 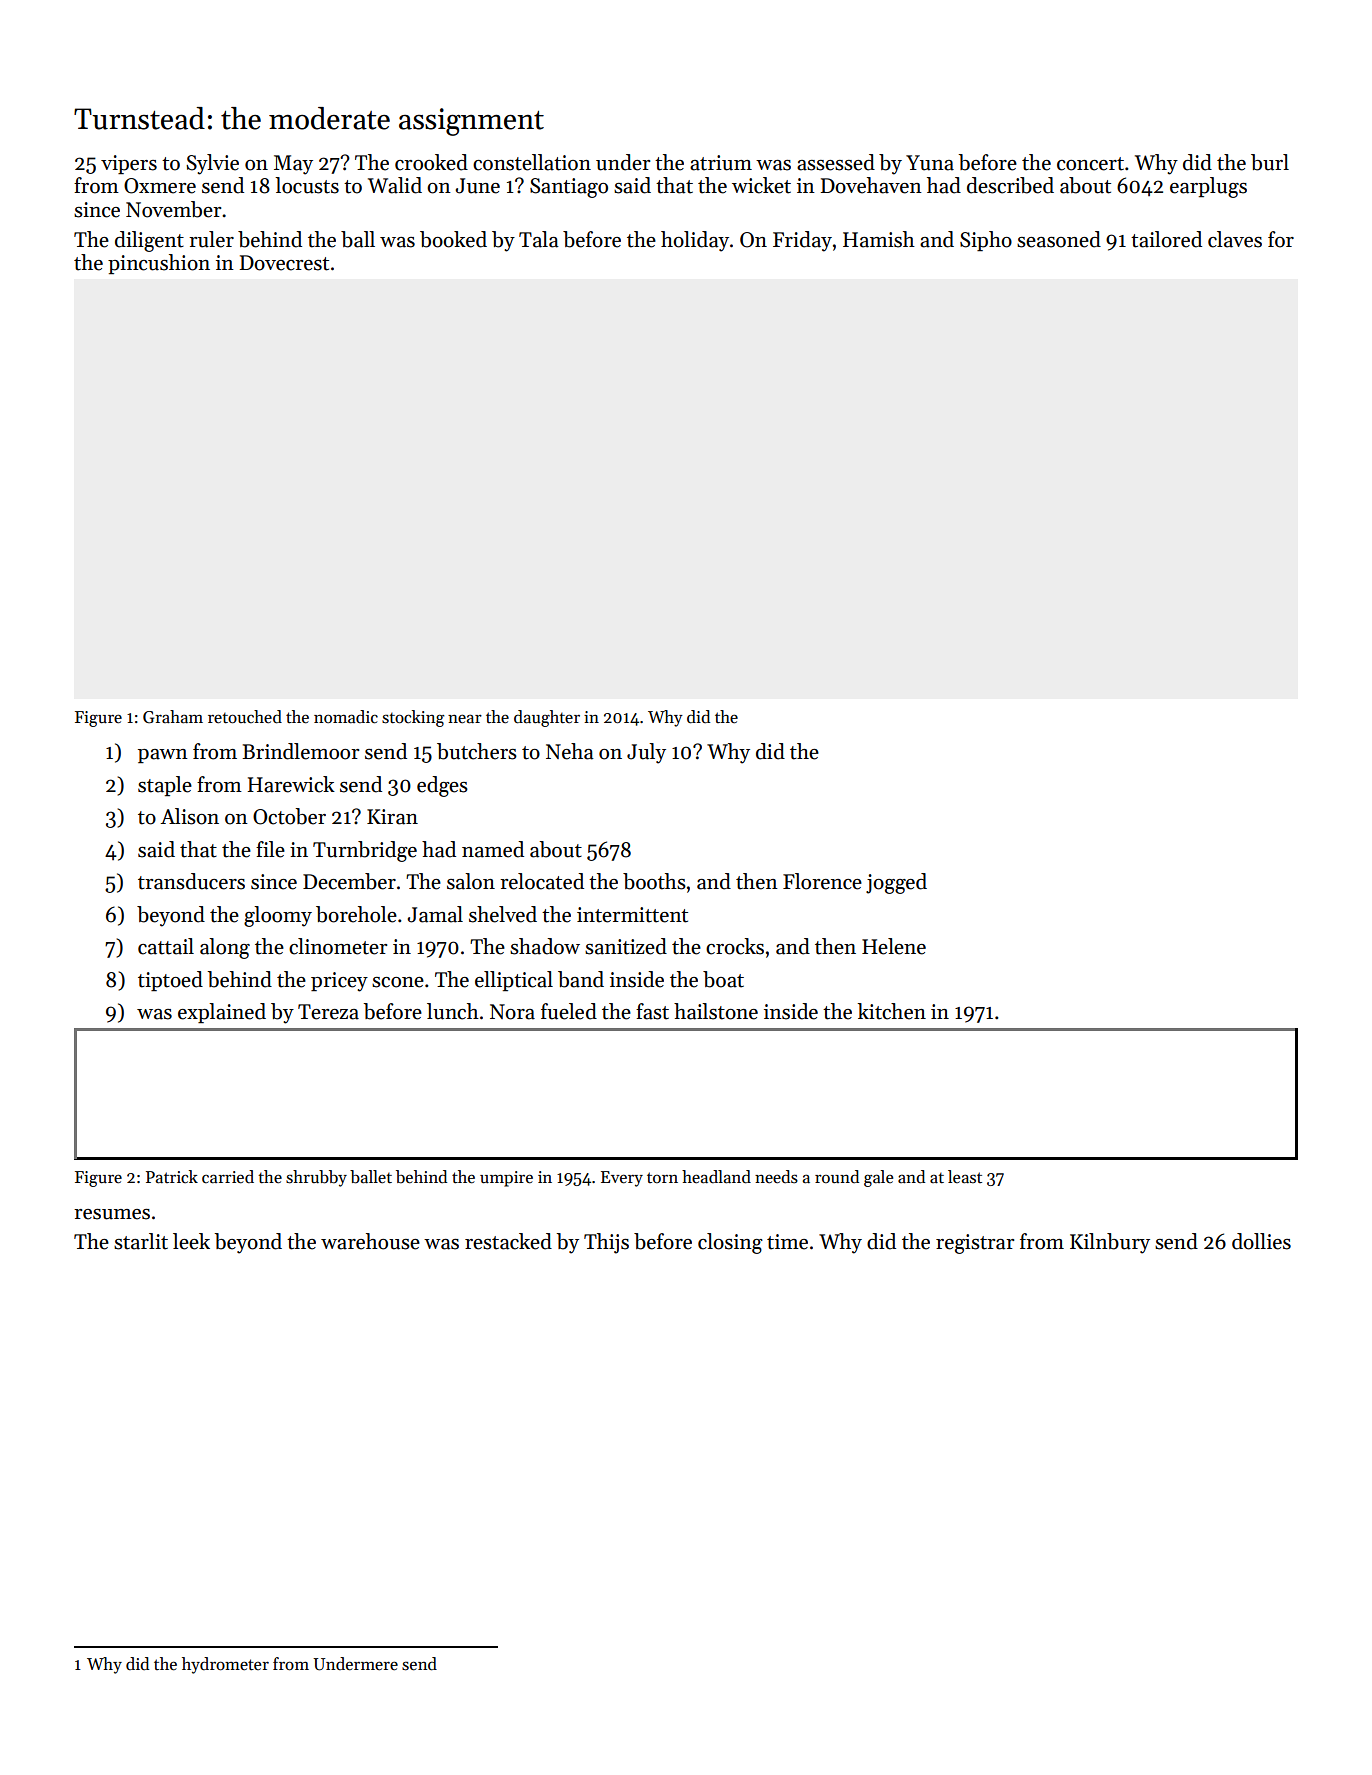 I want to click on pincushion, so click(x=159, y=264).
